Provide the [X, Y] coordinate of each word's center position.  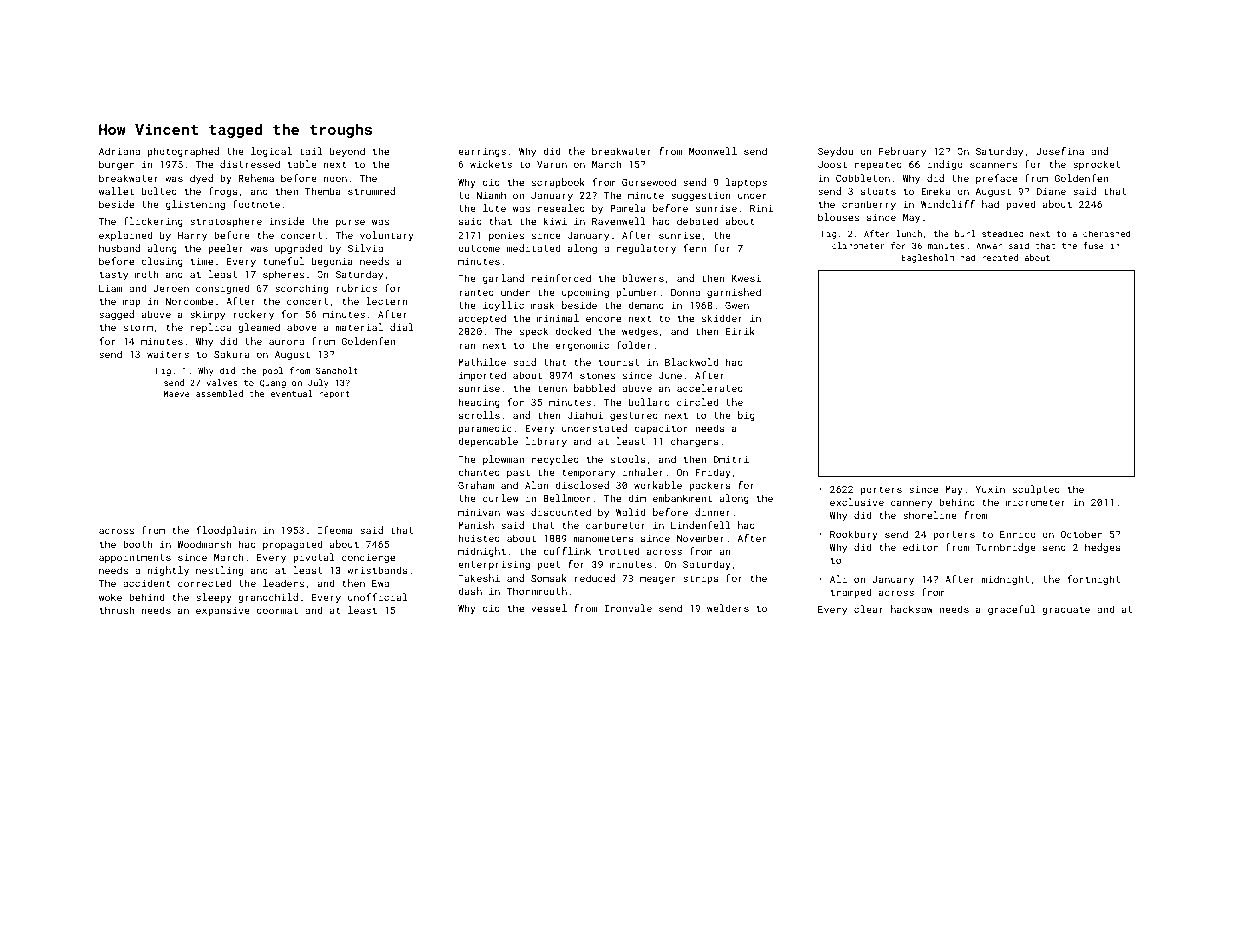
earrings [482, 152]
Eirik [740, 331]
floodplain [226, 531]
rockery [253, 315]
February [902, 152]
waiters [168, 354]
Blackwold [691, 362]
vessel [549, 608]
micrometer [1036, 502]
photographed [183, 152]
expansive [223, 611]
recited [1000, 257]
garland [503, 279]
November [700, 538]
